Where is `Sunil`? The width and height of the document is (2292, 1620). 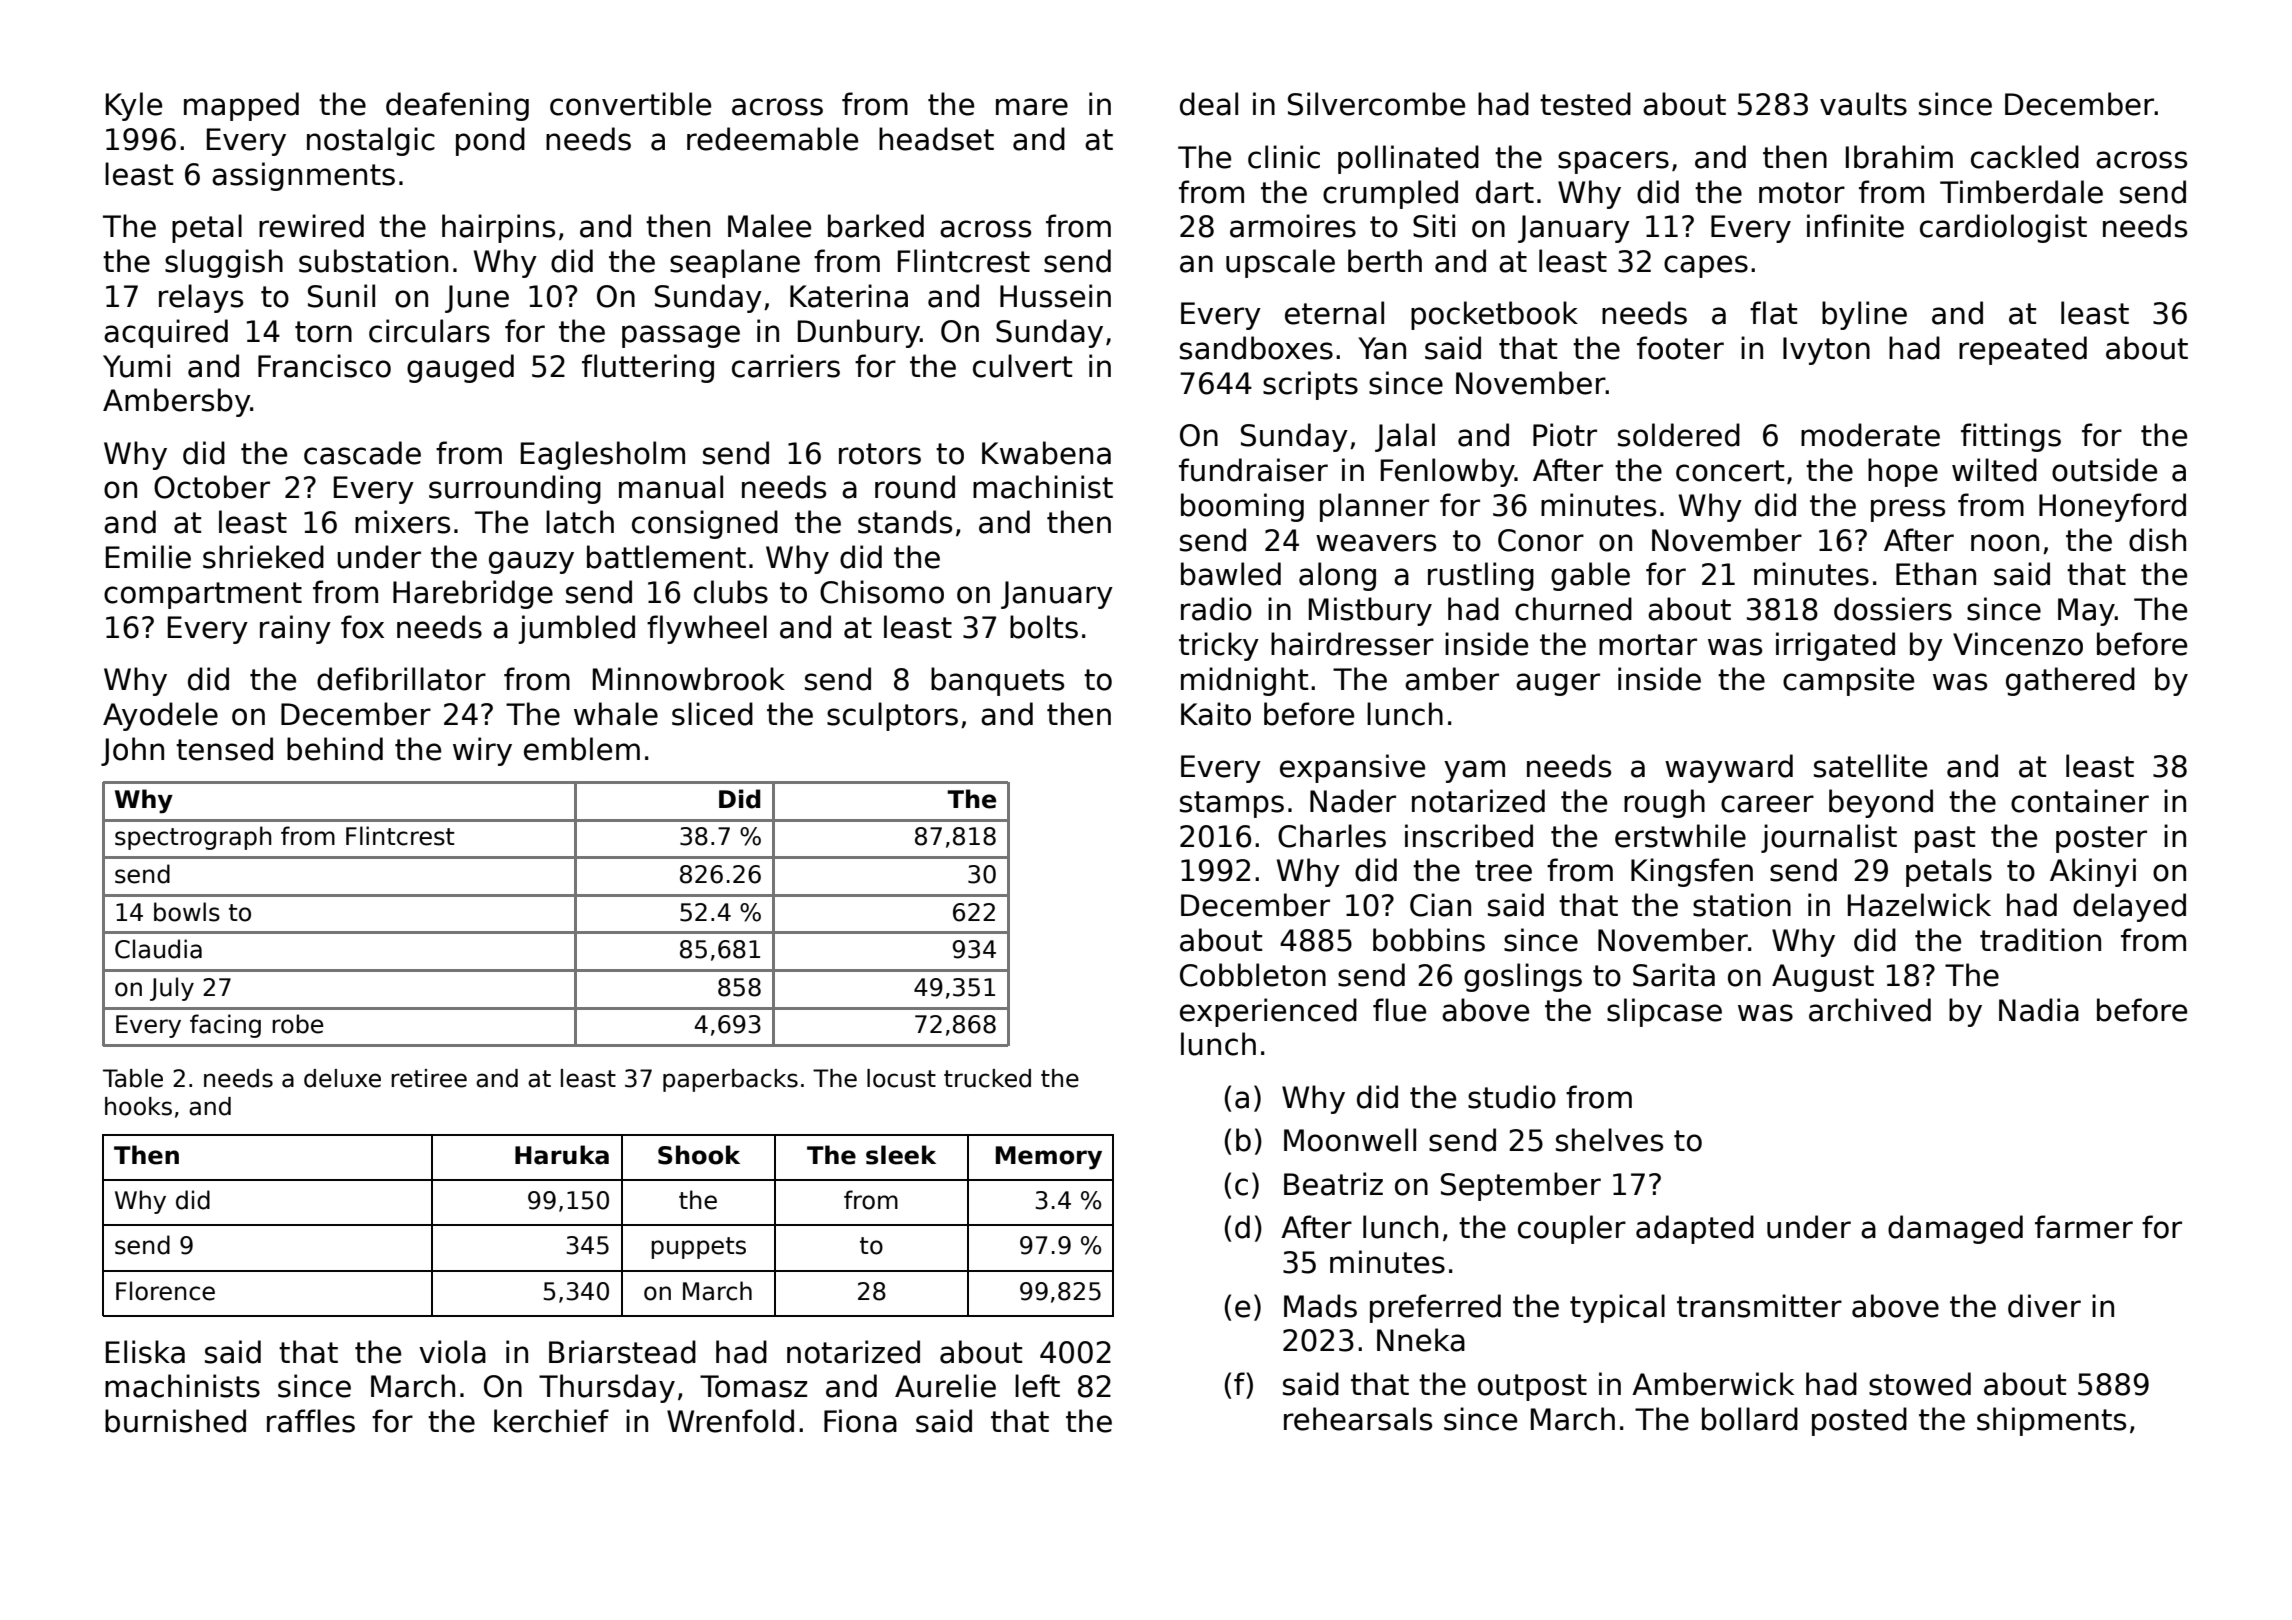 Sunil is located at coordinates (341, 296).
